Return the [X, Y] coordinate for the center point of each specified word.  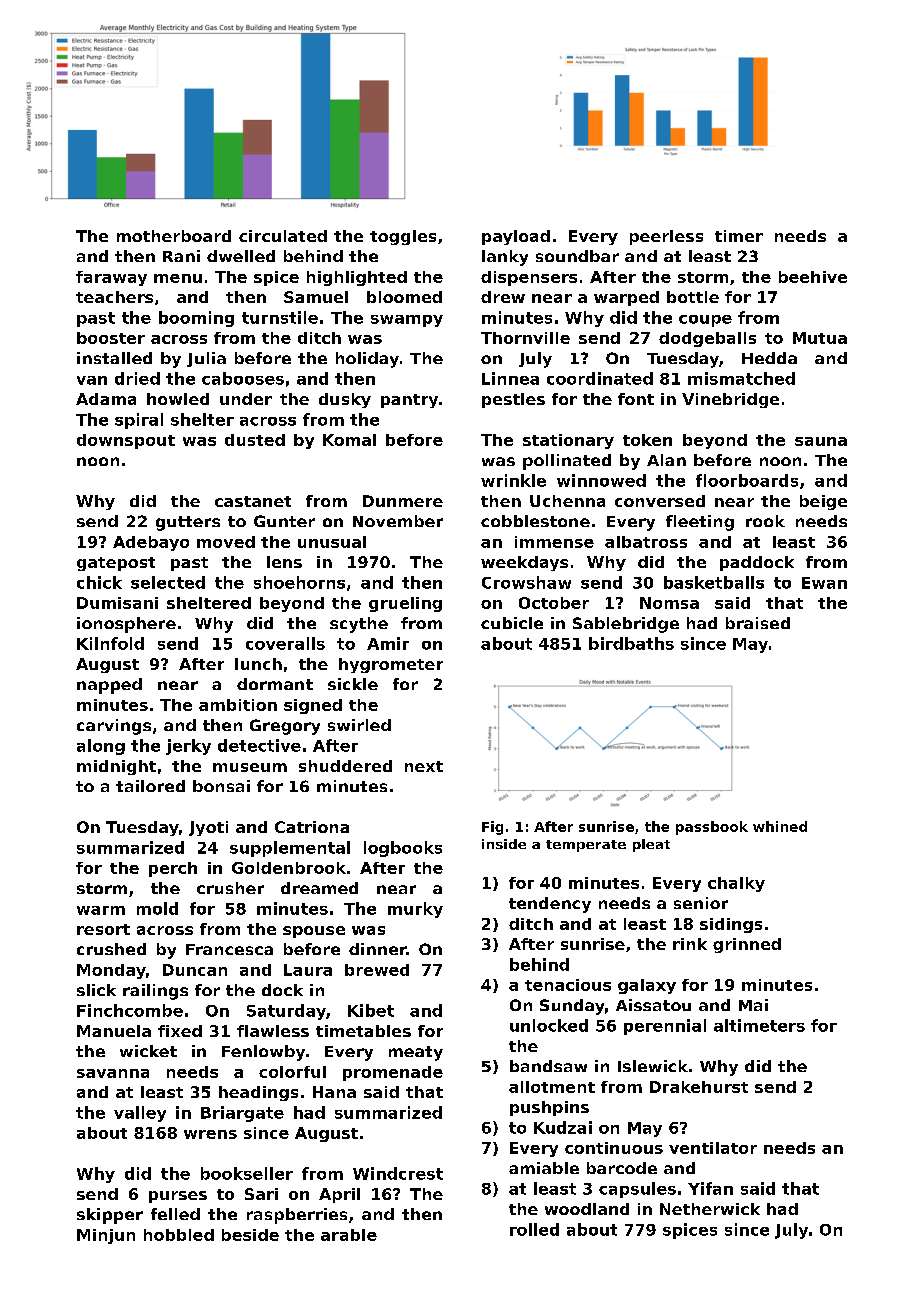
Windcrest [398, 1173]
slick [96, 990]
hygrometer [391, 665]
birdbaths [631, 643]
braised [758, 623]
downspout [126, 441]
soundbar [577, 256]
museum [250, 767]
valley [140, 1114]
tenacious [568, 985]
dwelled [241, 256]
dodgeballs [707, 339]
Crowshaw [526, 582]
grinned [747, 945]
